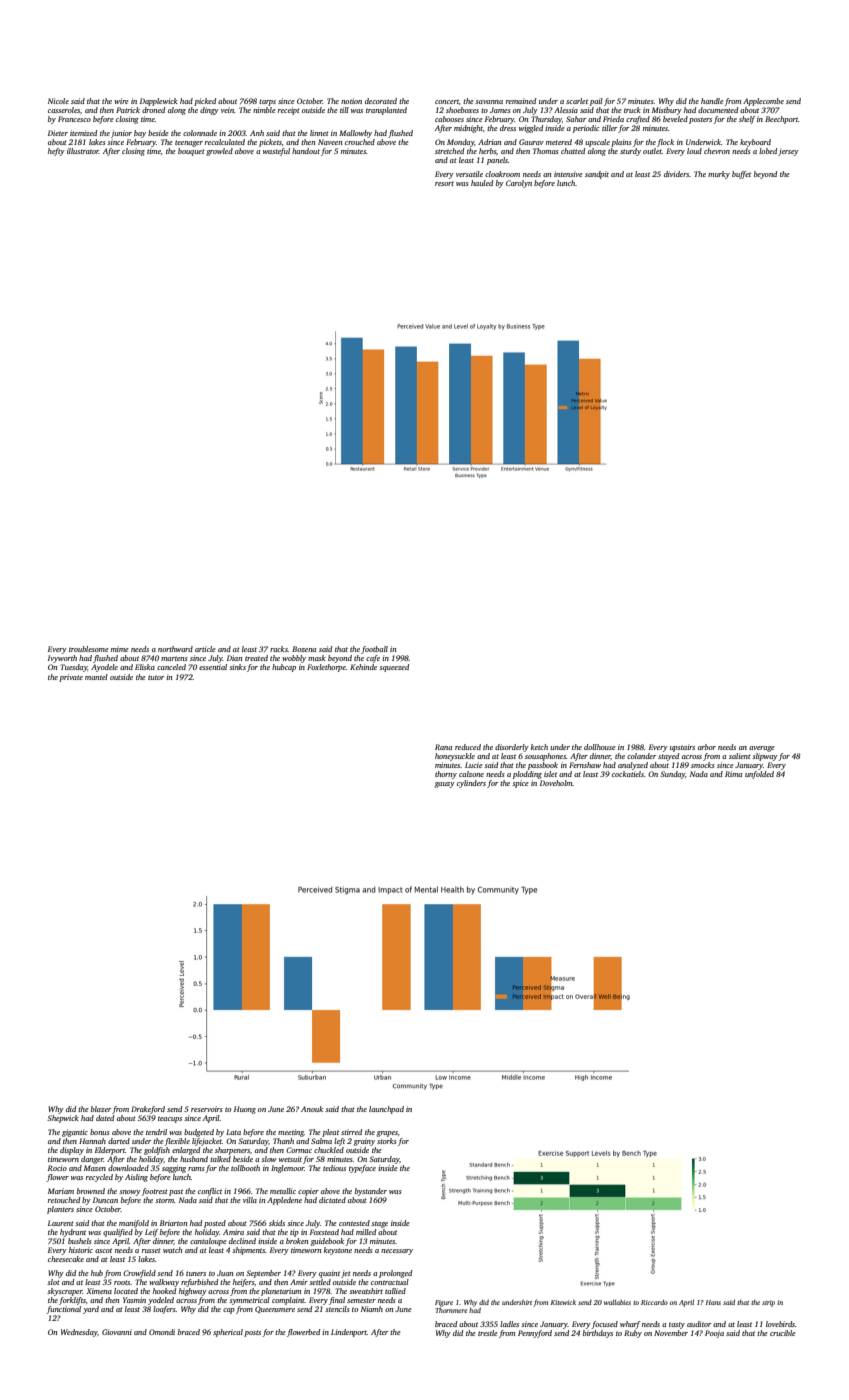 The height and width of the screenshot is (1400, 849). What do you see at coordinates (191, 152) in the screenshot?
I see `bouquet` at bounding box center [191, 152].
